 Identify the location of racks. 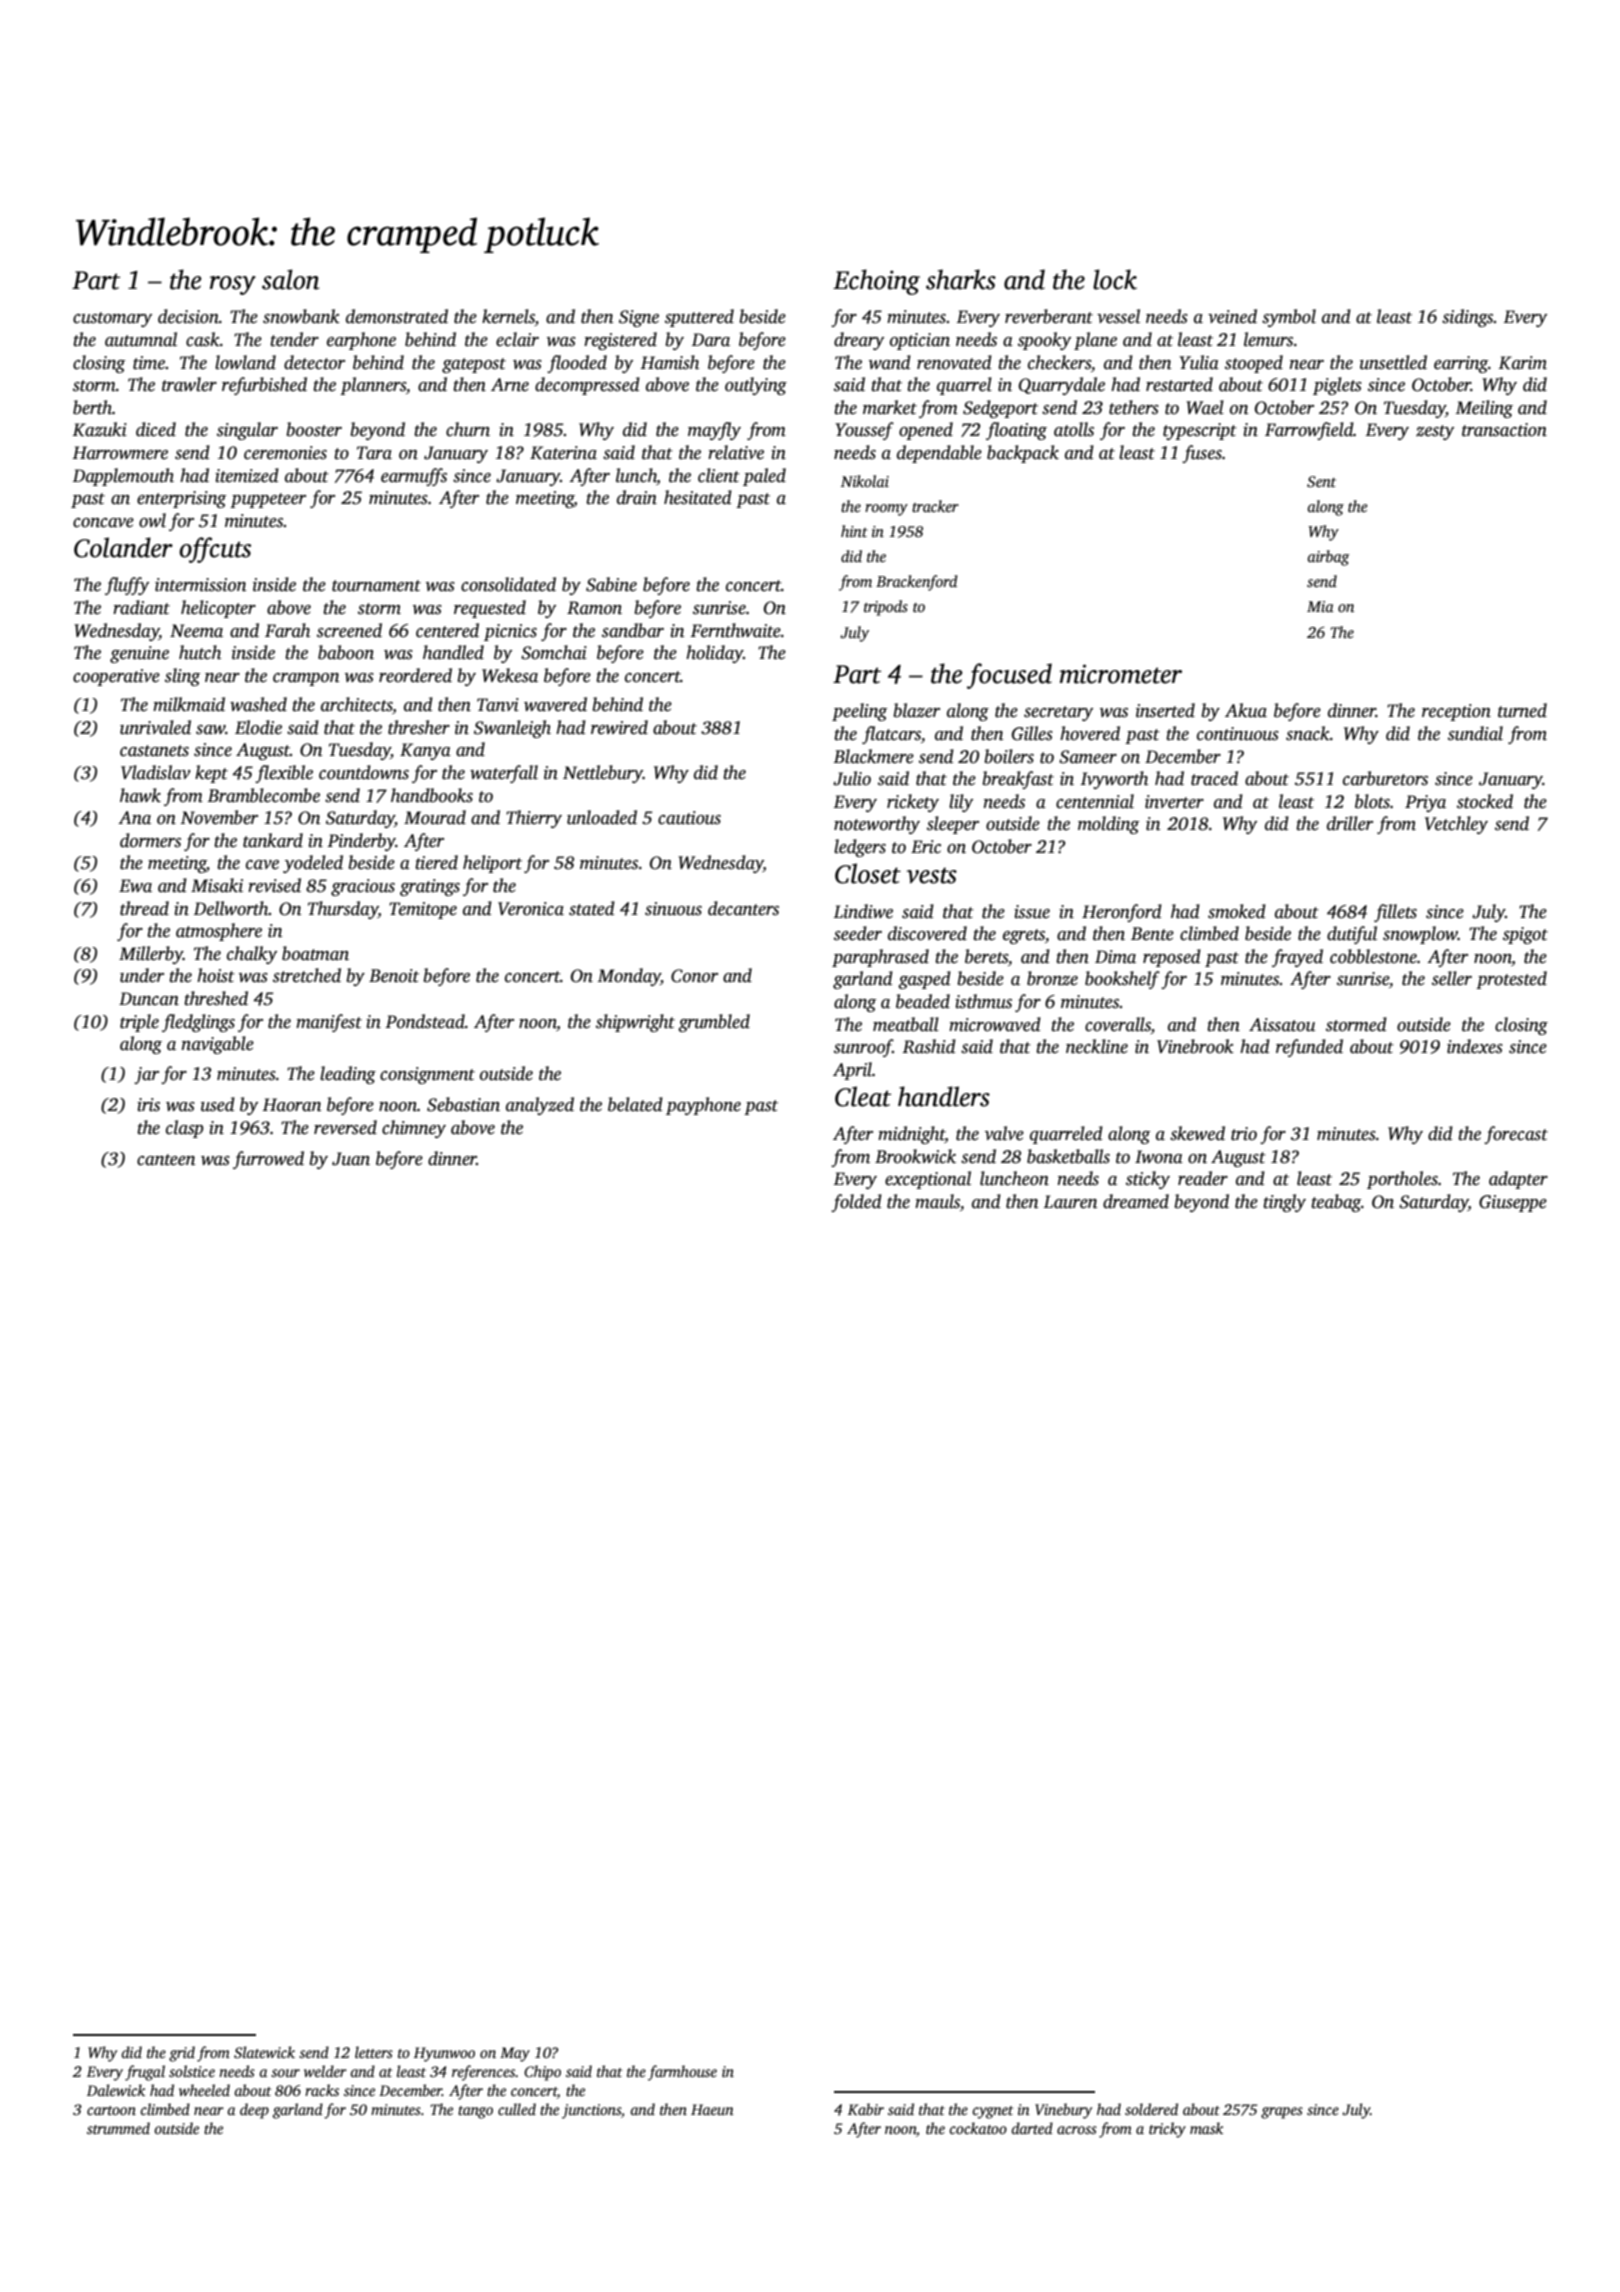
(322, 2090).
